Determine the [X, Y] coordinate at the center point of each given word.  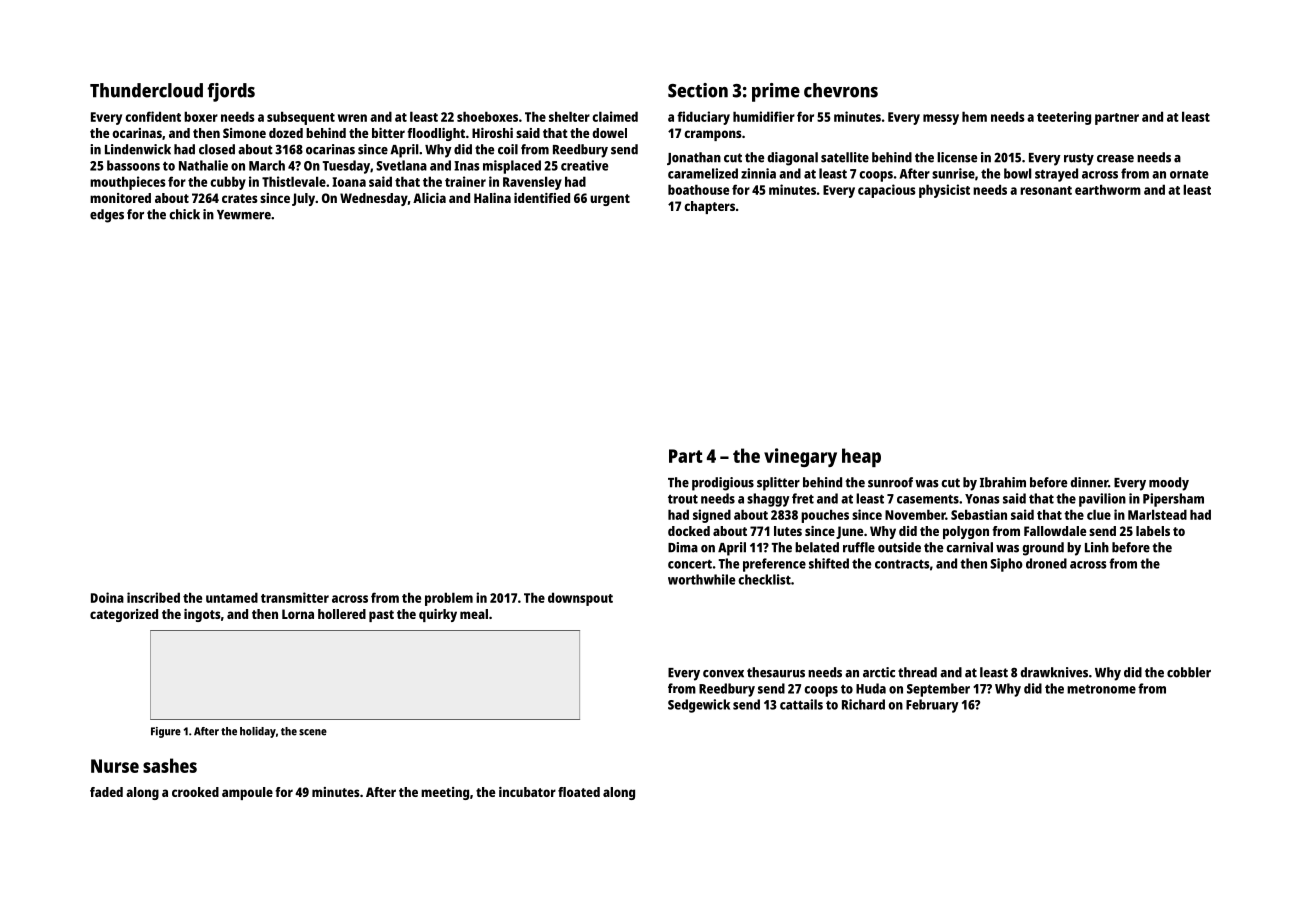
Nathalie [203, 165]
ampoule [247, 793]
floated [579, 792]
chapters [709, 207]
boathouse [698, 189]
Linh [1097, 547]
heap [861, 457]
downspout [580, 599]
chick [184, 214]
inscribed [153, 597]
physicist [944, 191]
